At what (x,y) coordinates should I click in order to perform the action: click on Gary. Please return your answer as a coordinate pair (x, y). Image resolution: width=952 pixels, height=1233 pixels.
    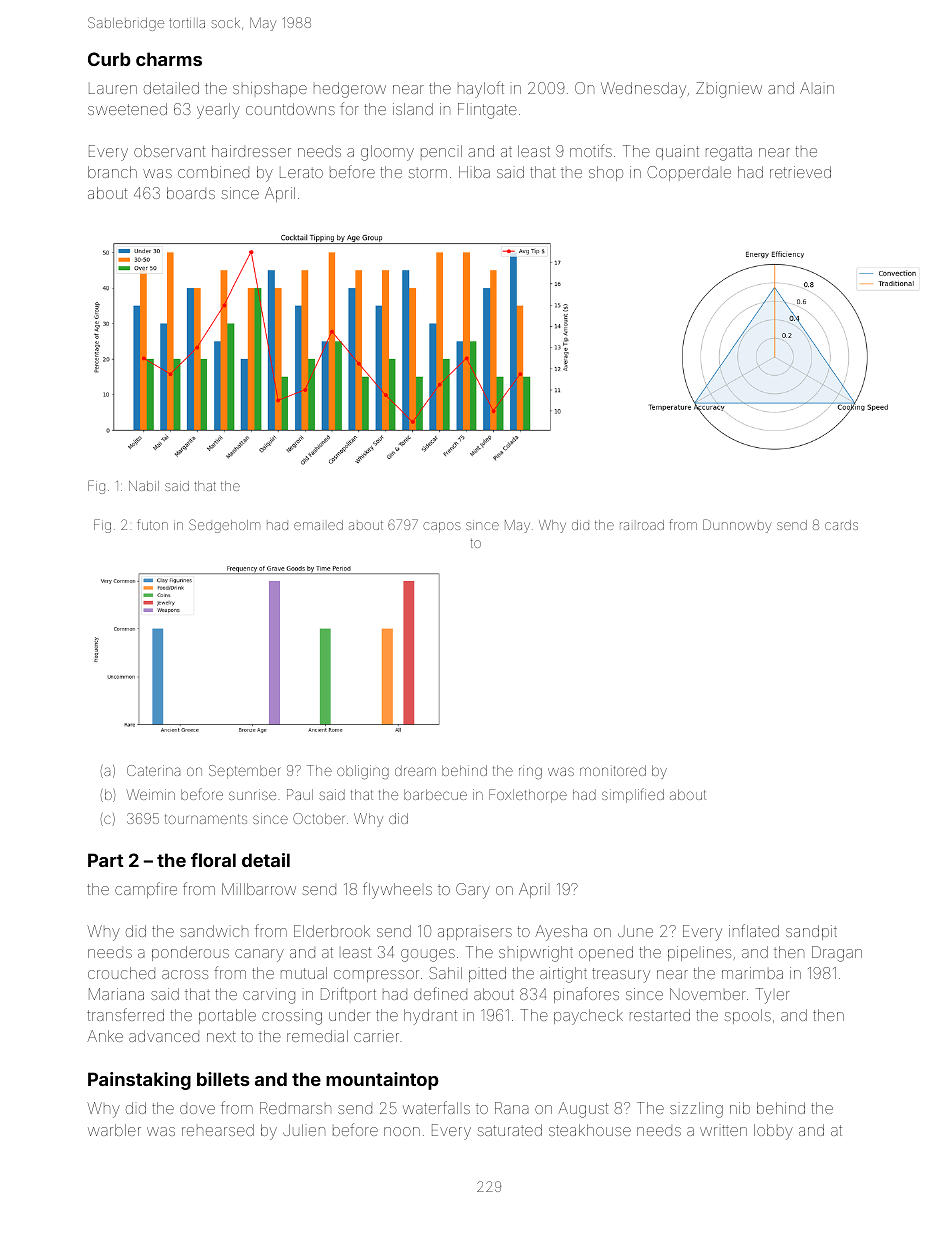
    Looking at the image, I should click on (473, 891).
